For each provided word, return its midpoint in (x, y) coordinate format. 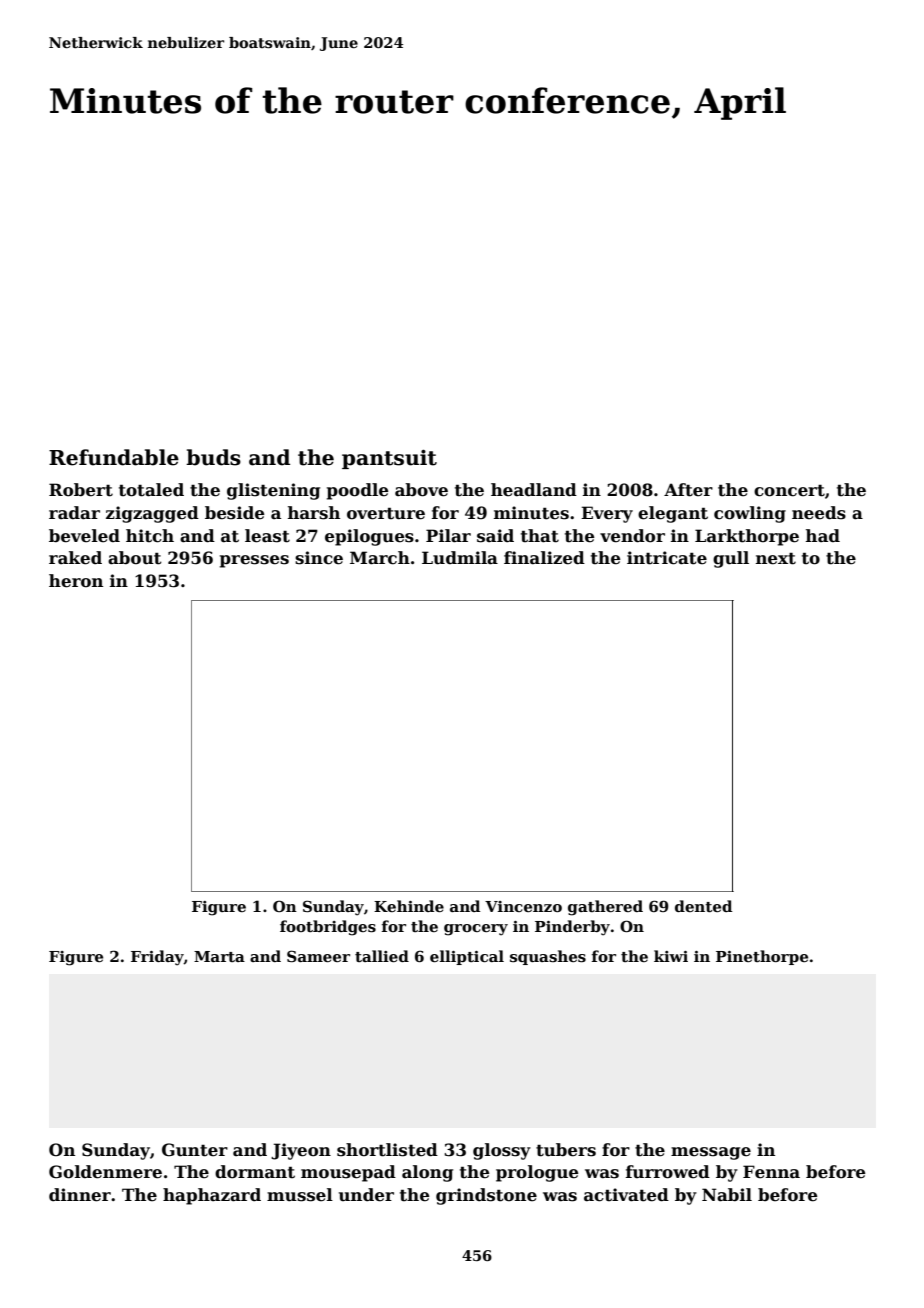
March (380, 558)
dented (703, 906)
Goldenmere (105, 1172)
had (823, 535)
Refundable (114, 457)
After (688, 490)
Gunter (195, 1150)
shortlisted (387, 1150)
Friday (157, 958)
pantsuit (389, 459)
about (135, 558)
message (711, 1153)
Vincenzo (523, 906)
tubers (566, 1150)
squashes (548, 957)
